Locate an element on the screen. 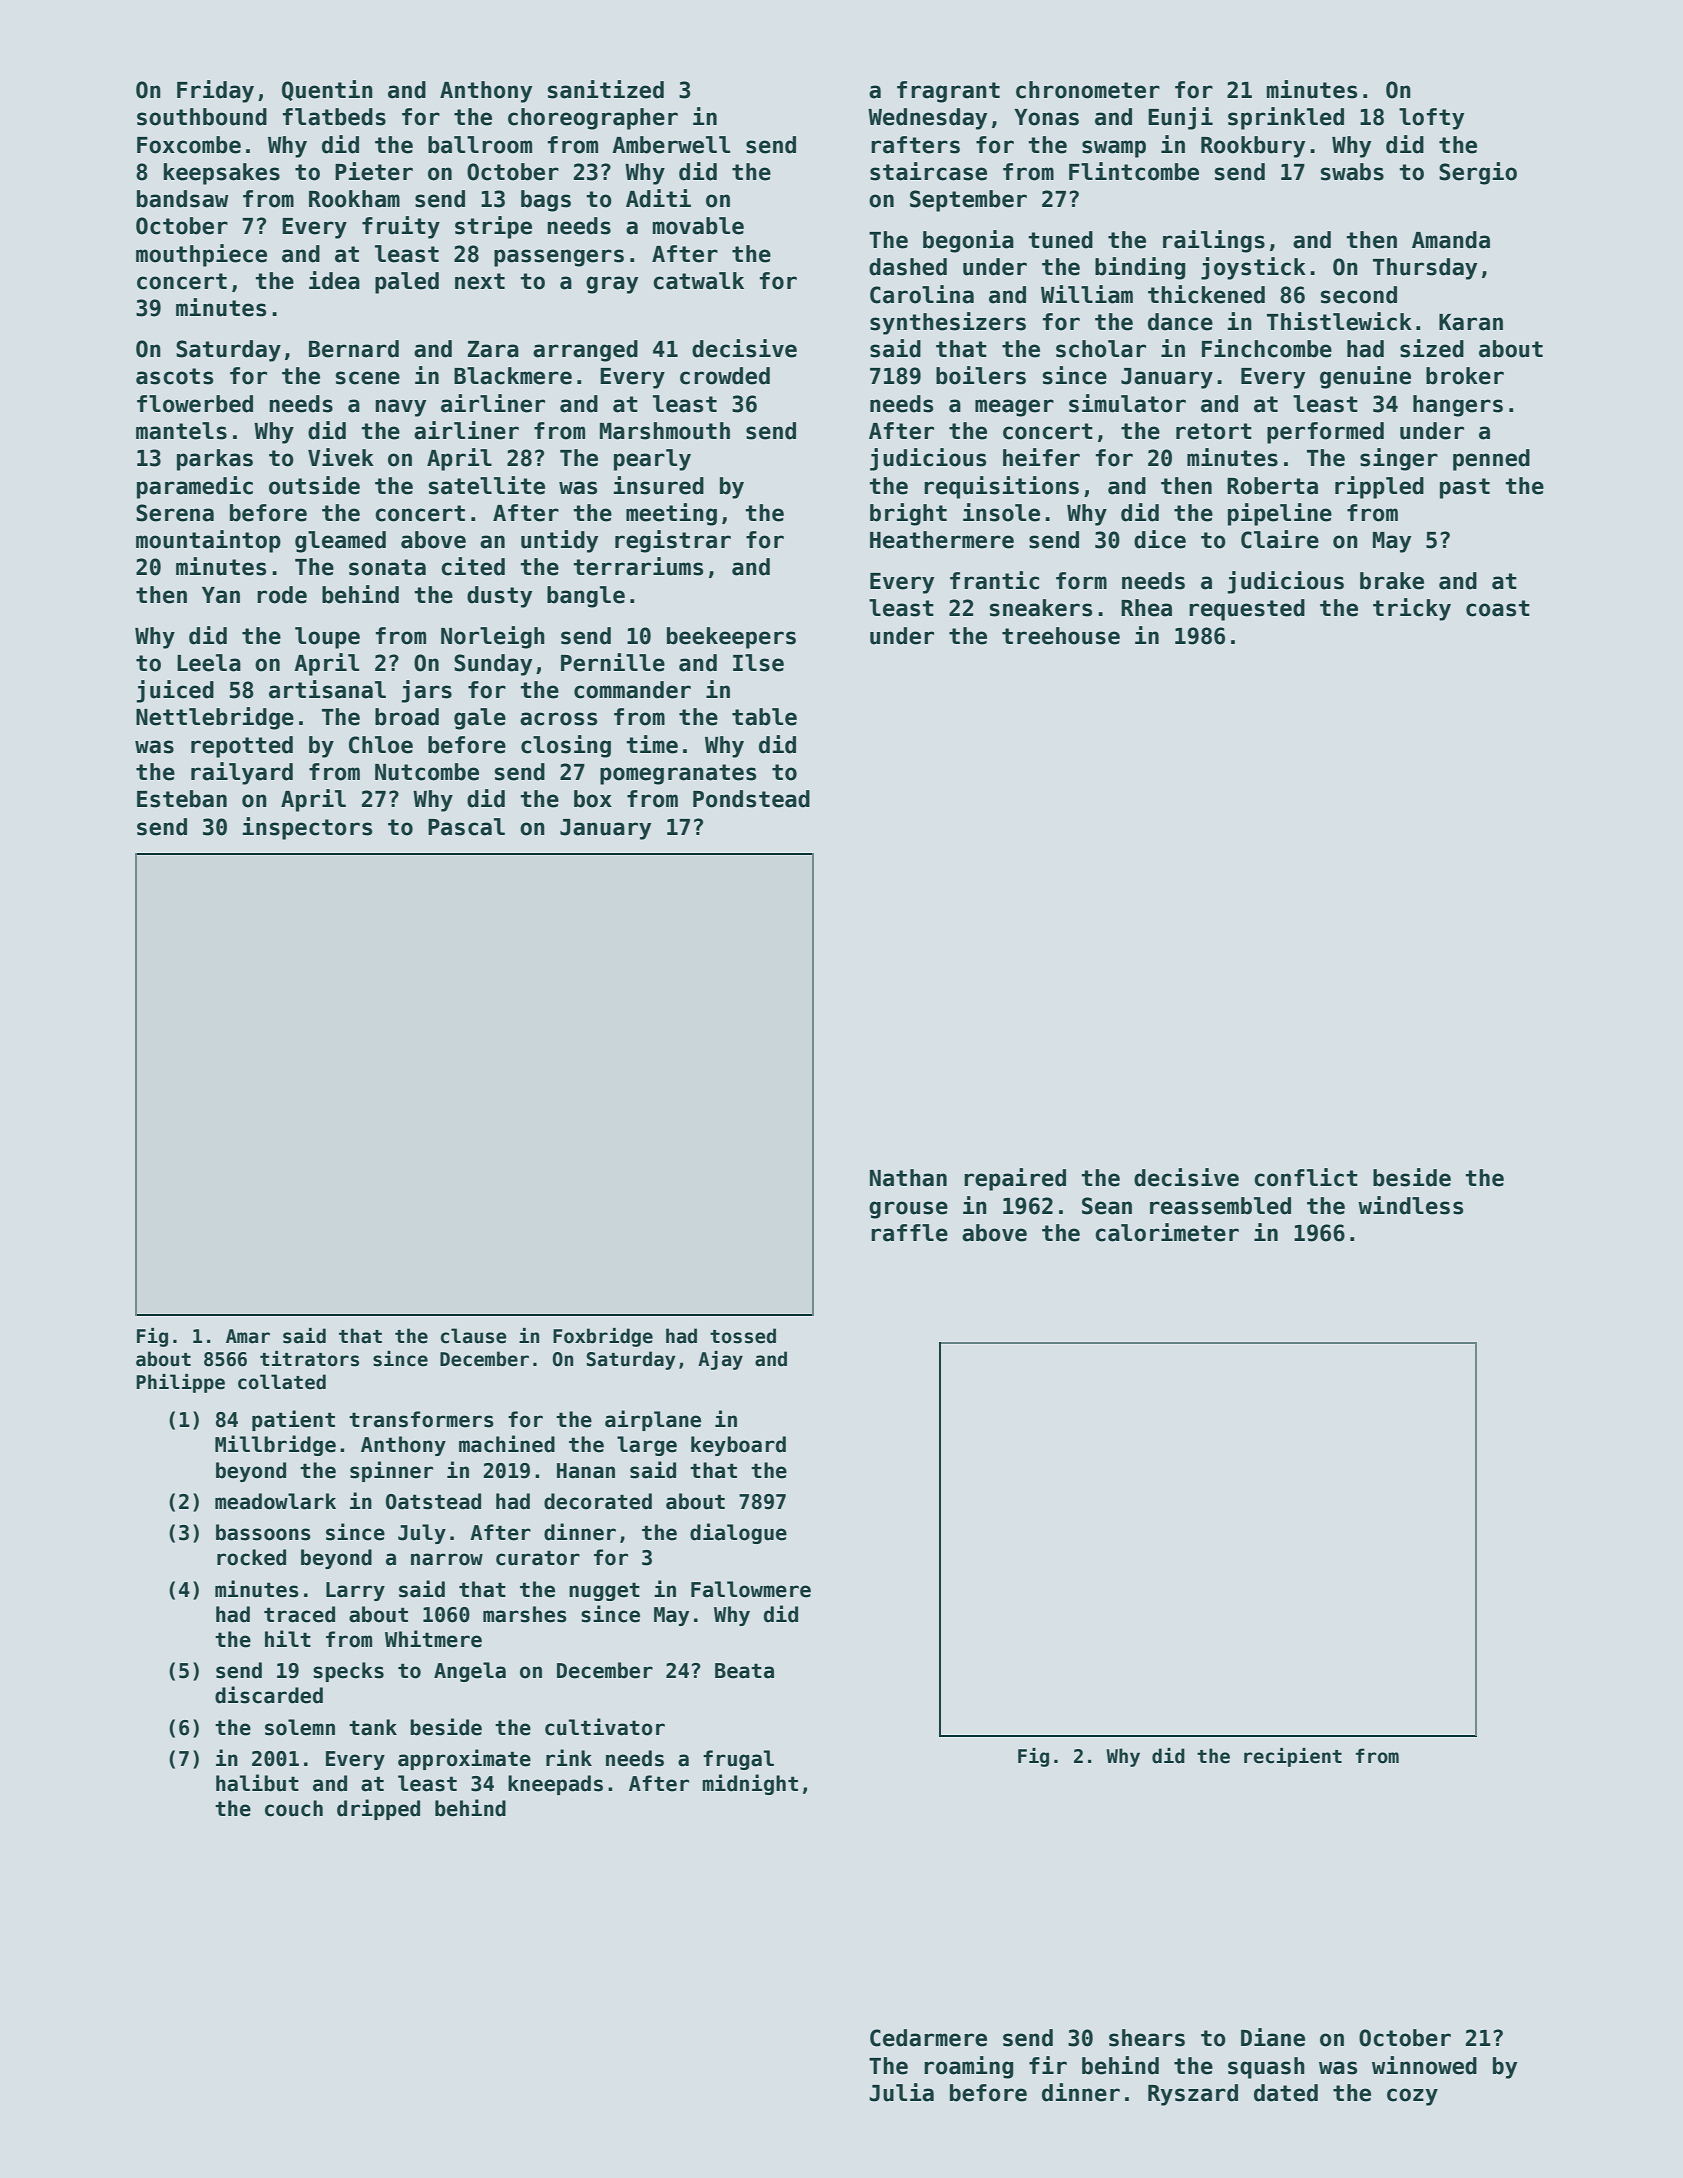 The image size is (1683, 2178). roaming is located at coordinates (968, 2067).
